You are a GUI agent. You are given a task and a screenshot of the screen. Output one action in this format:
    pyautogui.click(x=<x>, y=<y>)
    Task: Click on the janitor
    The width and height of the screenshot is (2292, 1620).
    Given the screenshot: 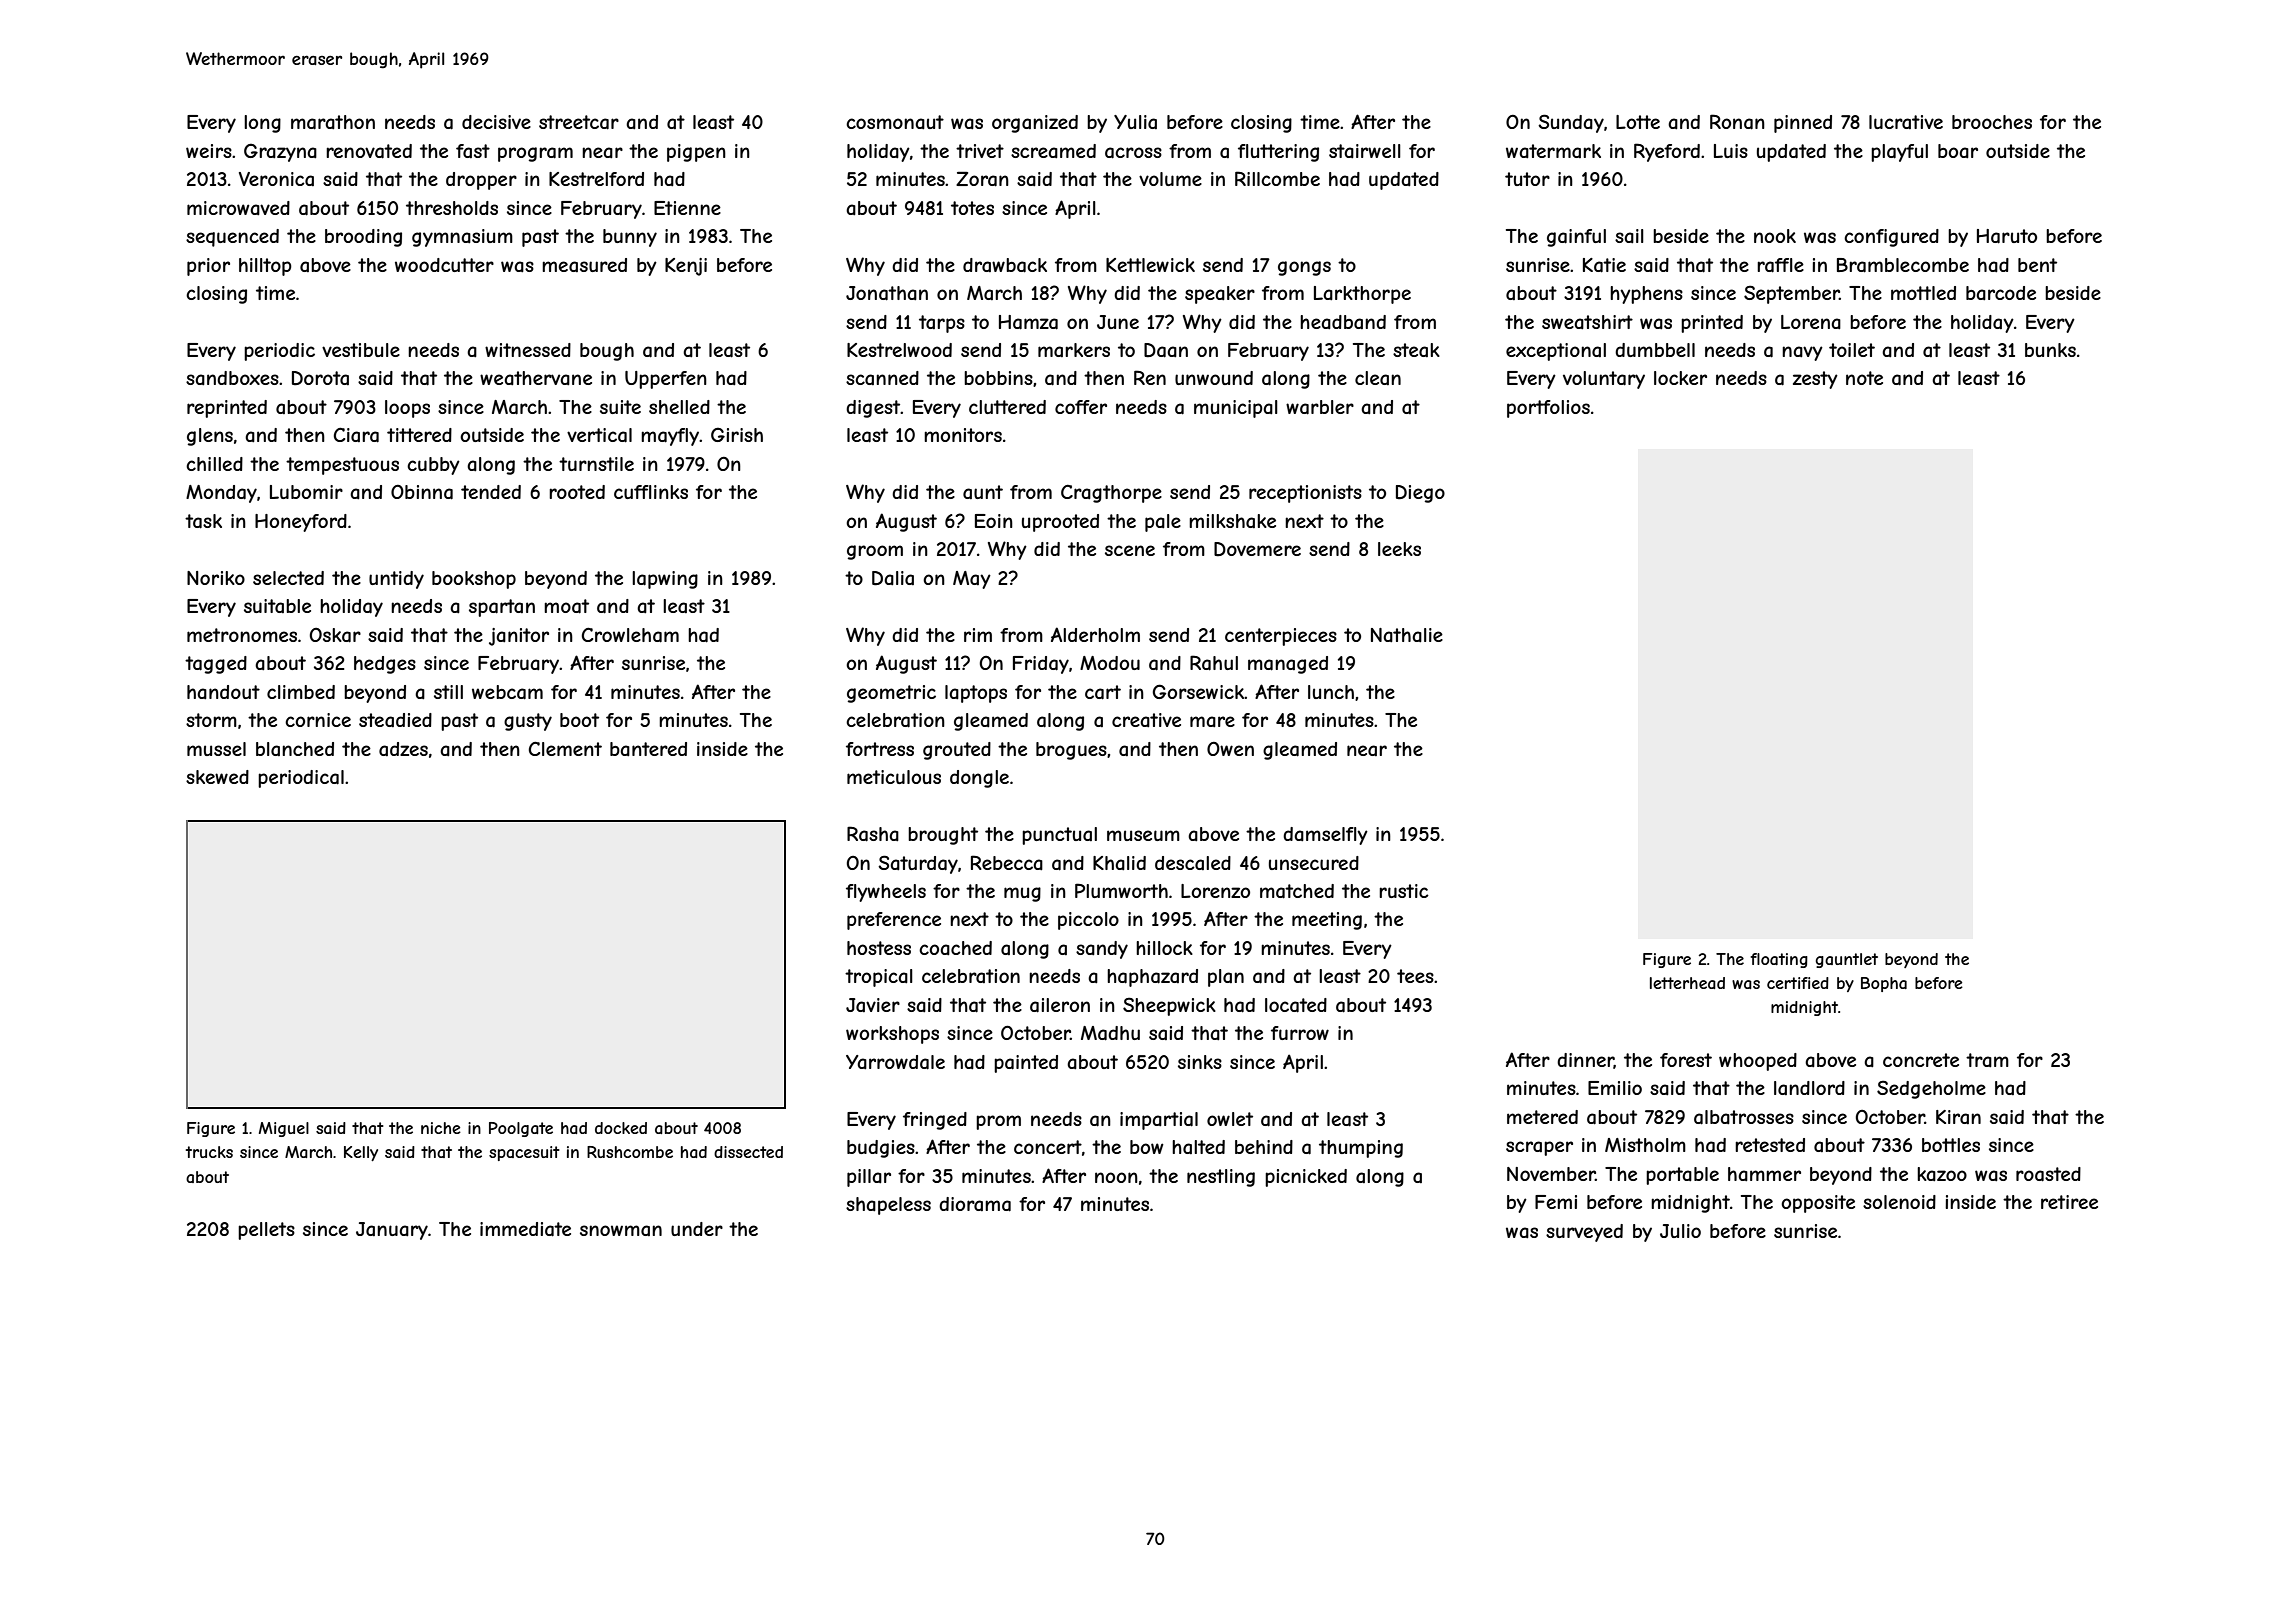 What is the action you would take?
    pyautogui.click(x=519, y=637)
